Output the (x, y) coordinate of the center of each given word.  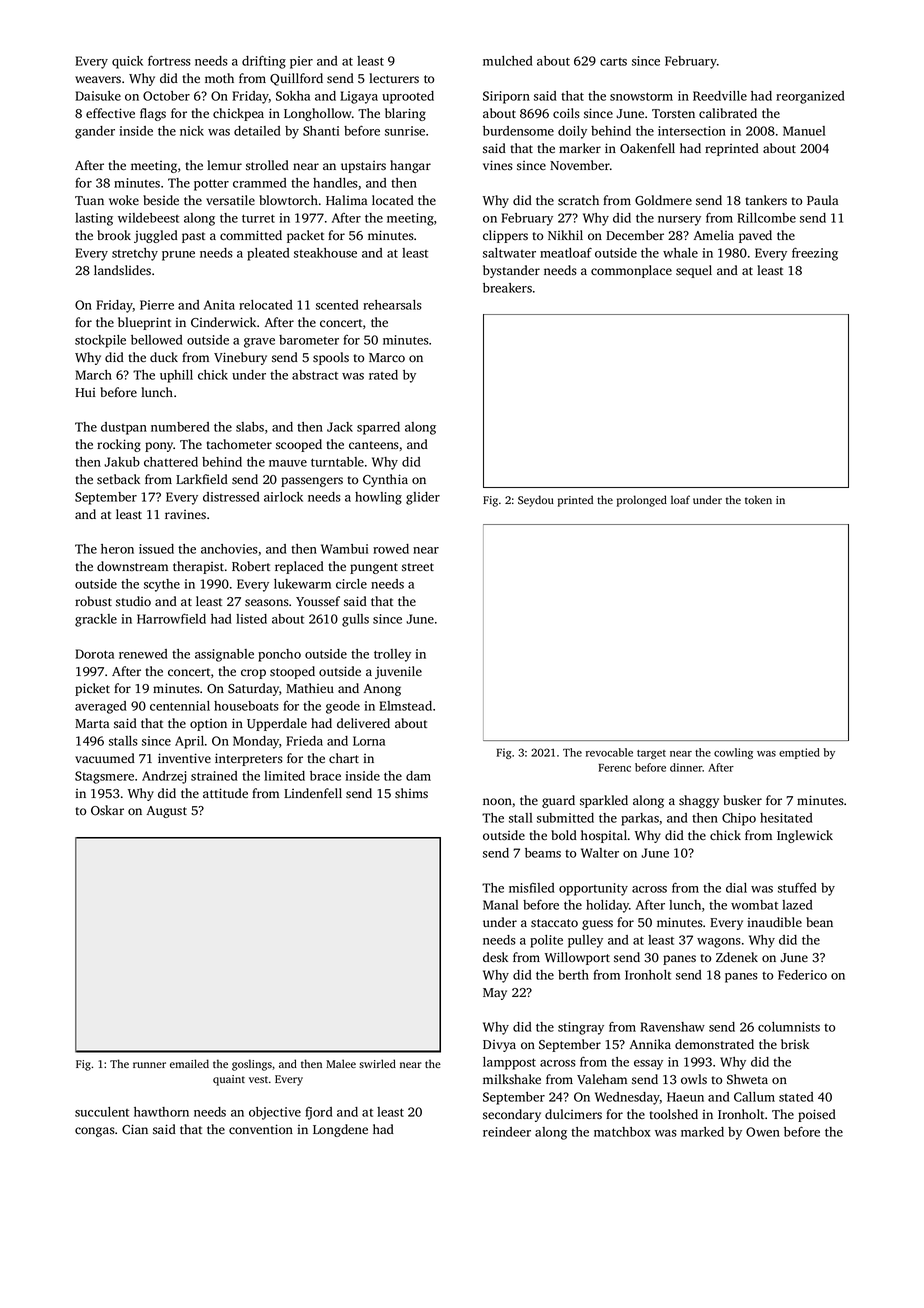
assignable (224, 655)
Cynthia (385, 480)
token (758, 499)
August (167, 812)
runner (149, 1065)
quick (127, 62)
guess (597, 925)
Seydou (536, 501)
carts (613, 62)
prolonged (642, 501)
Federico (802, 975)
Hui (85, 392)
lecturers (394, 78)
